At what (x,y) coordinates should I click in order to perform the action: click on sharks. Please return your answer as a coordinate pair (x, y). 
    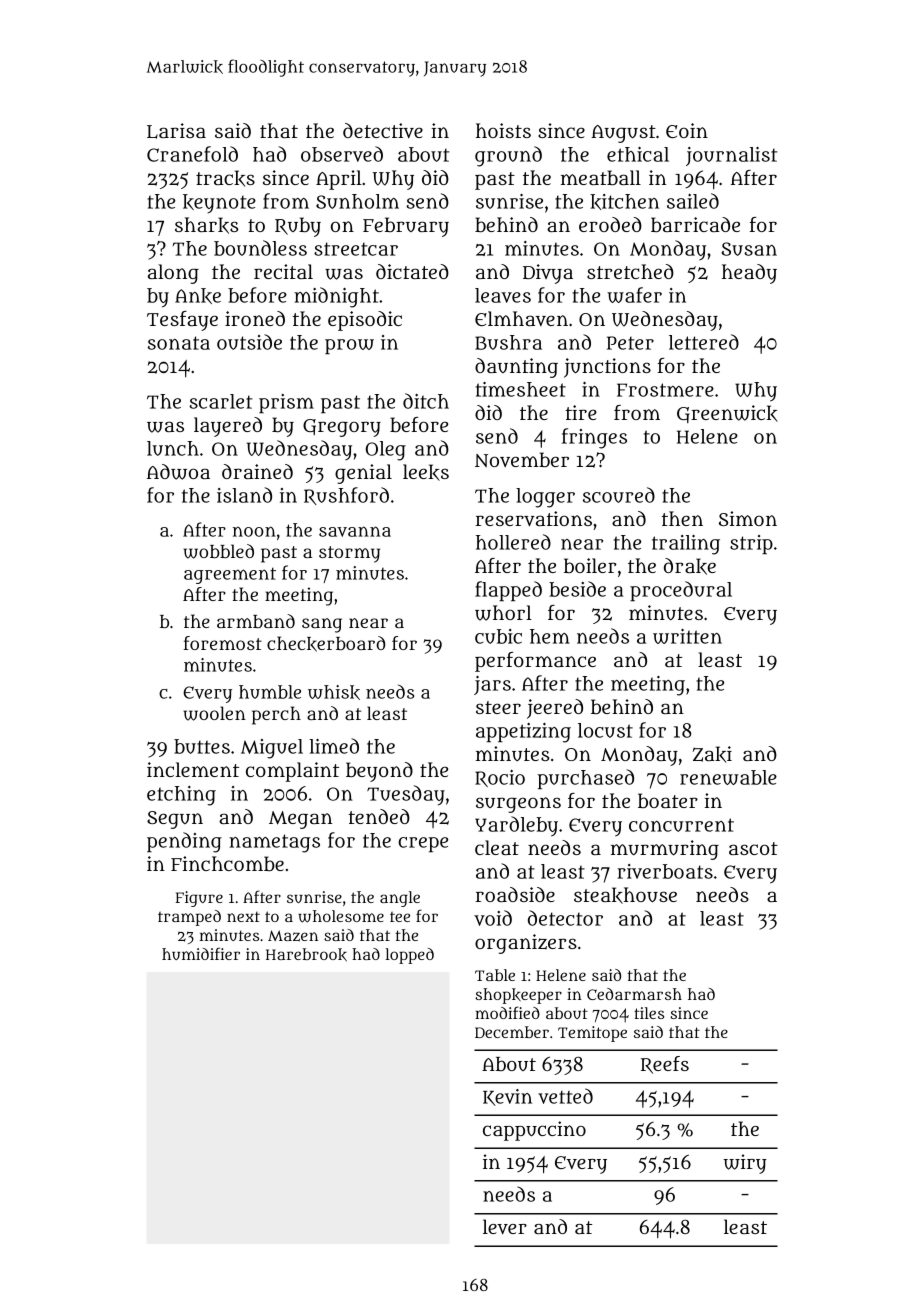
    Looking at the image, I should click on (206, 225).
